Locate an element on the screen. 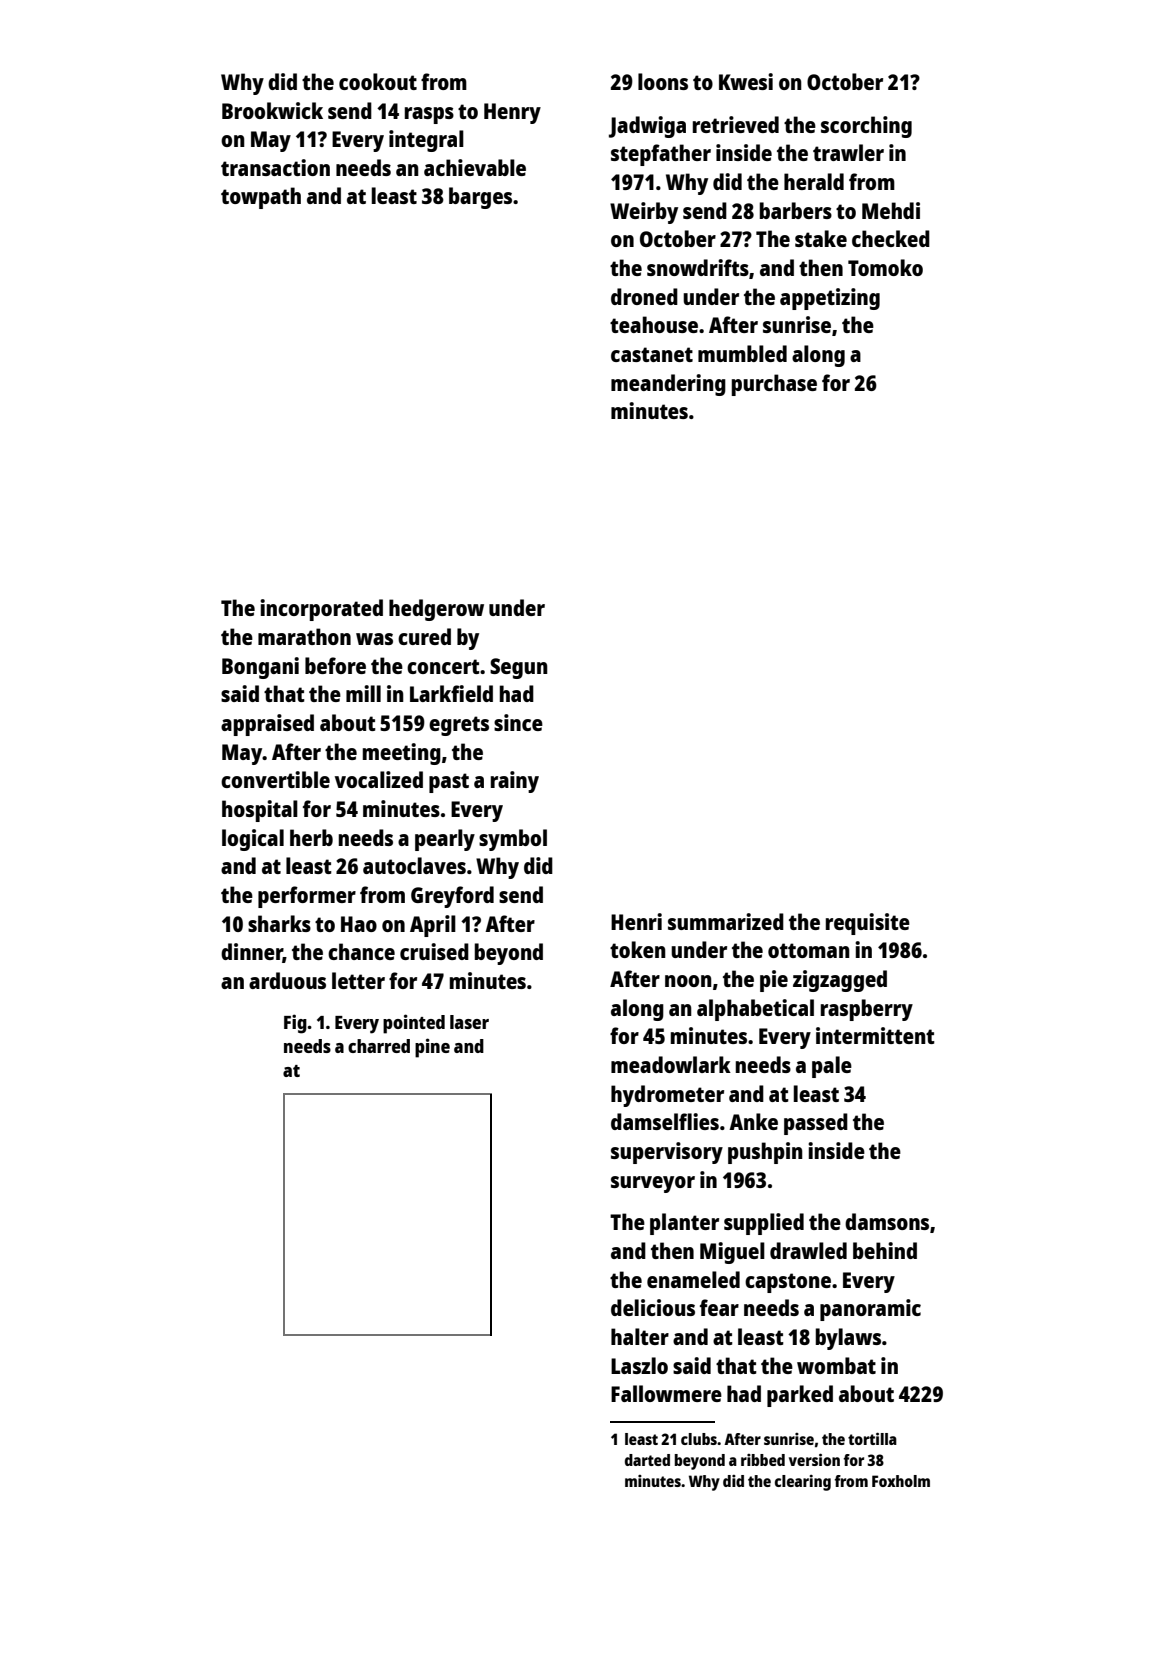 This screenshot has width=1165, height=1654. darted is located at coordinates (647, 1460).
